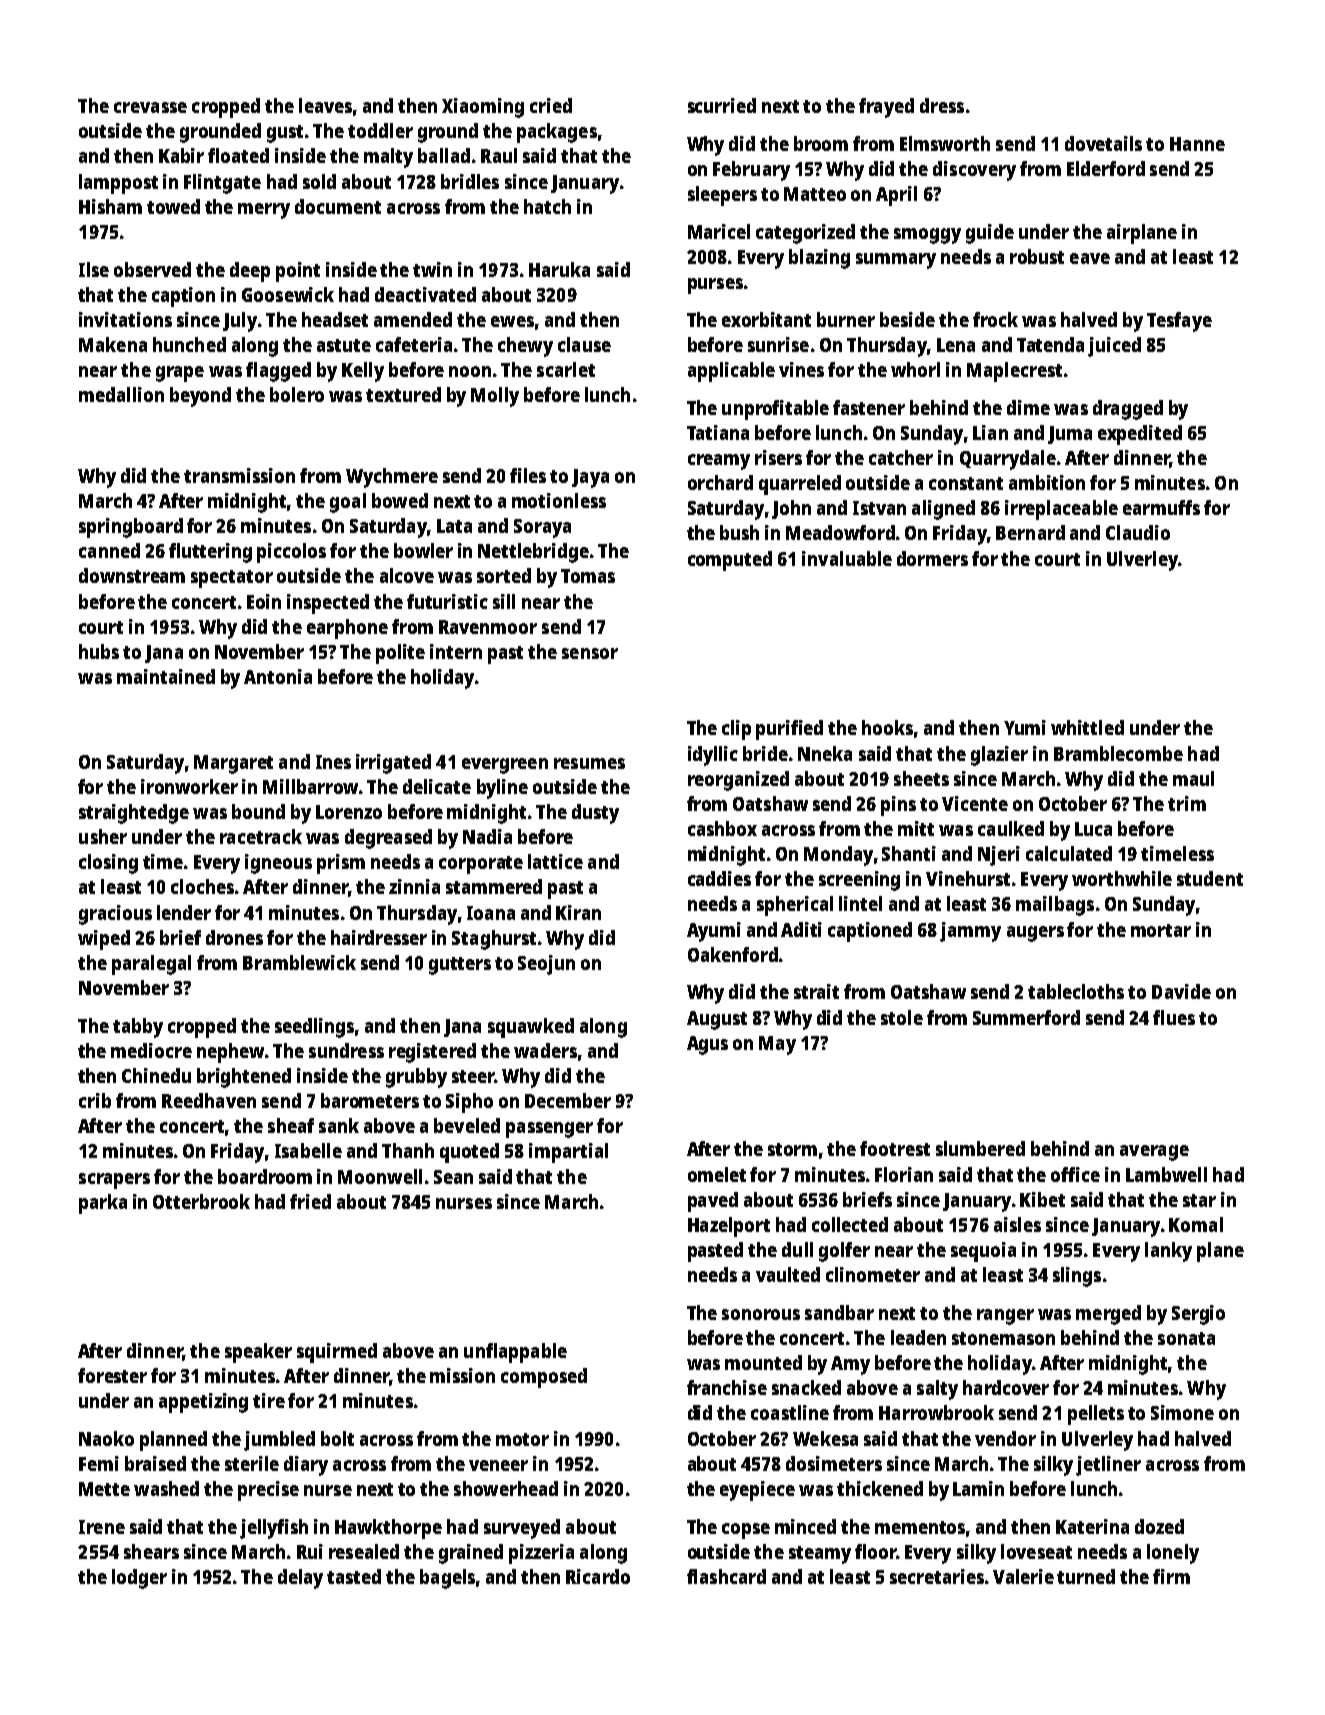  Describe the element at coordinates (968, 878) in the page. I see `Vinehurst` at that location.
